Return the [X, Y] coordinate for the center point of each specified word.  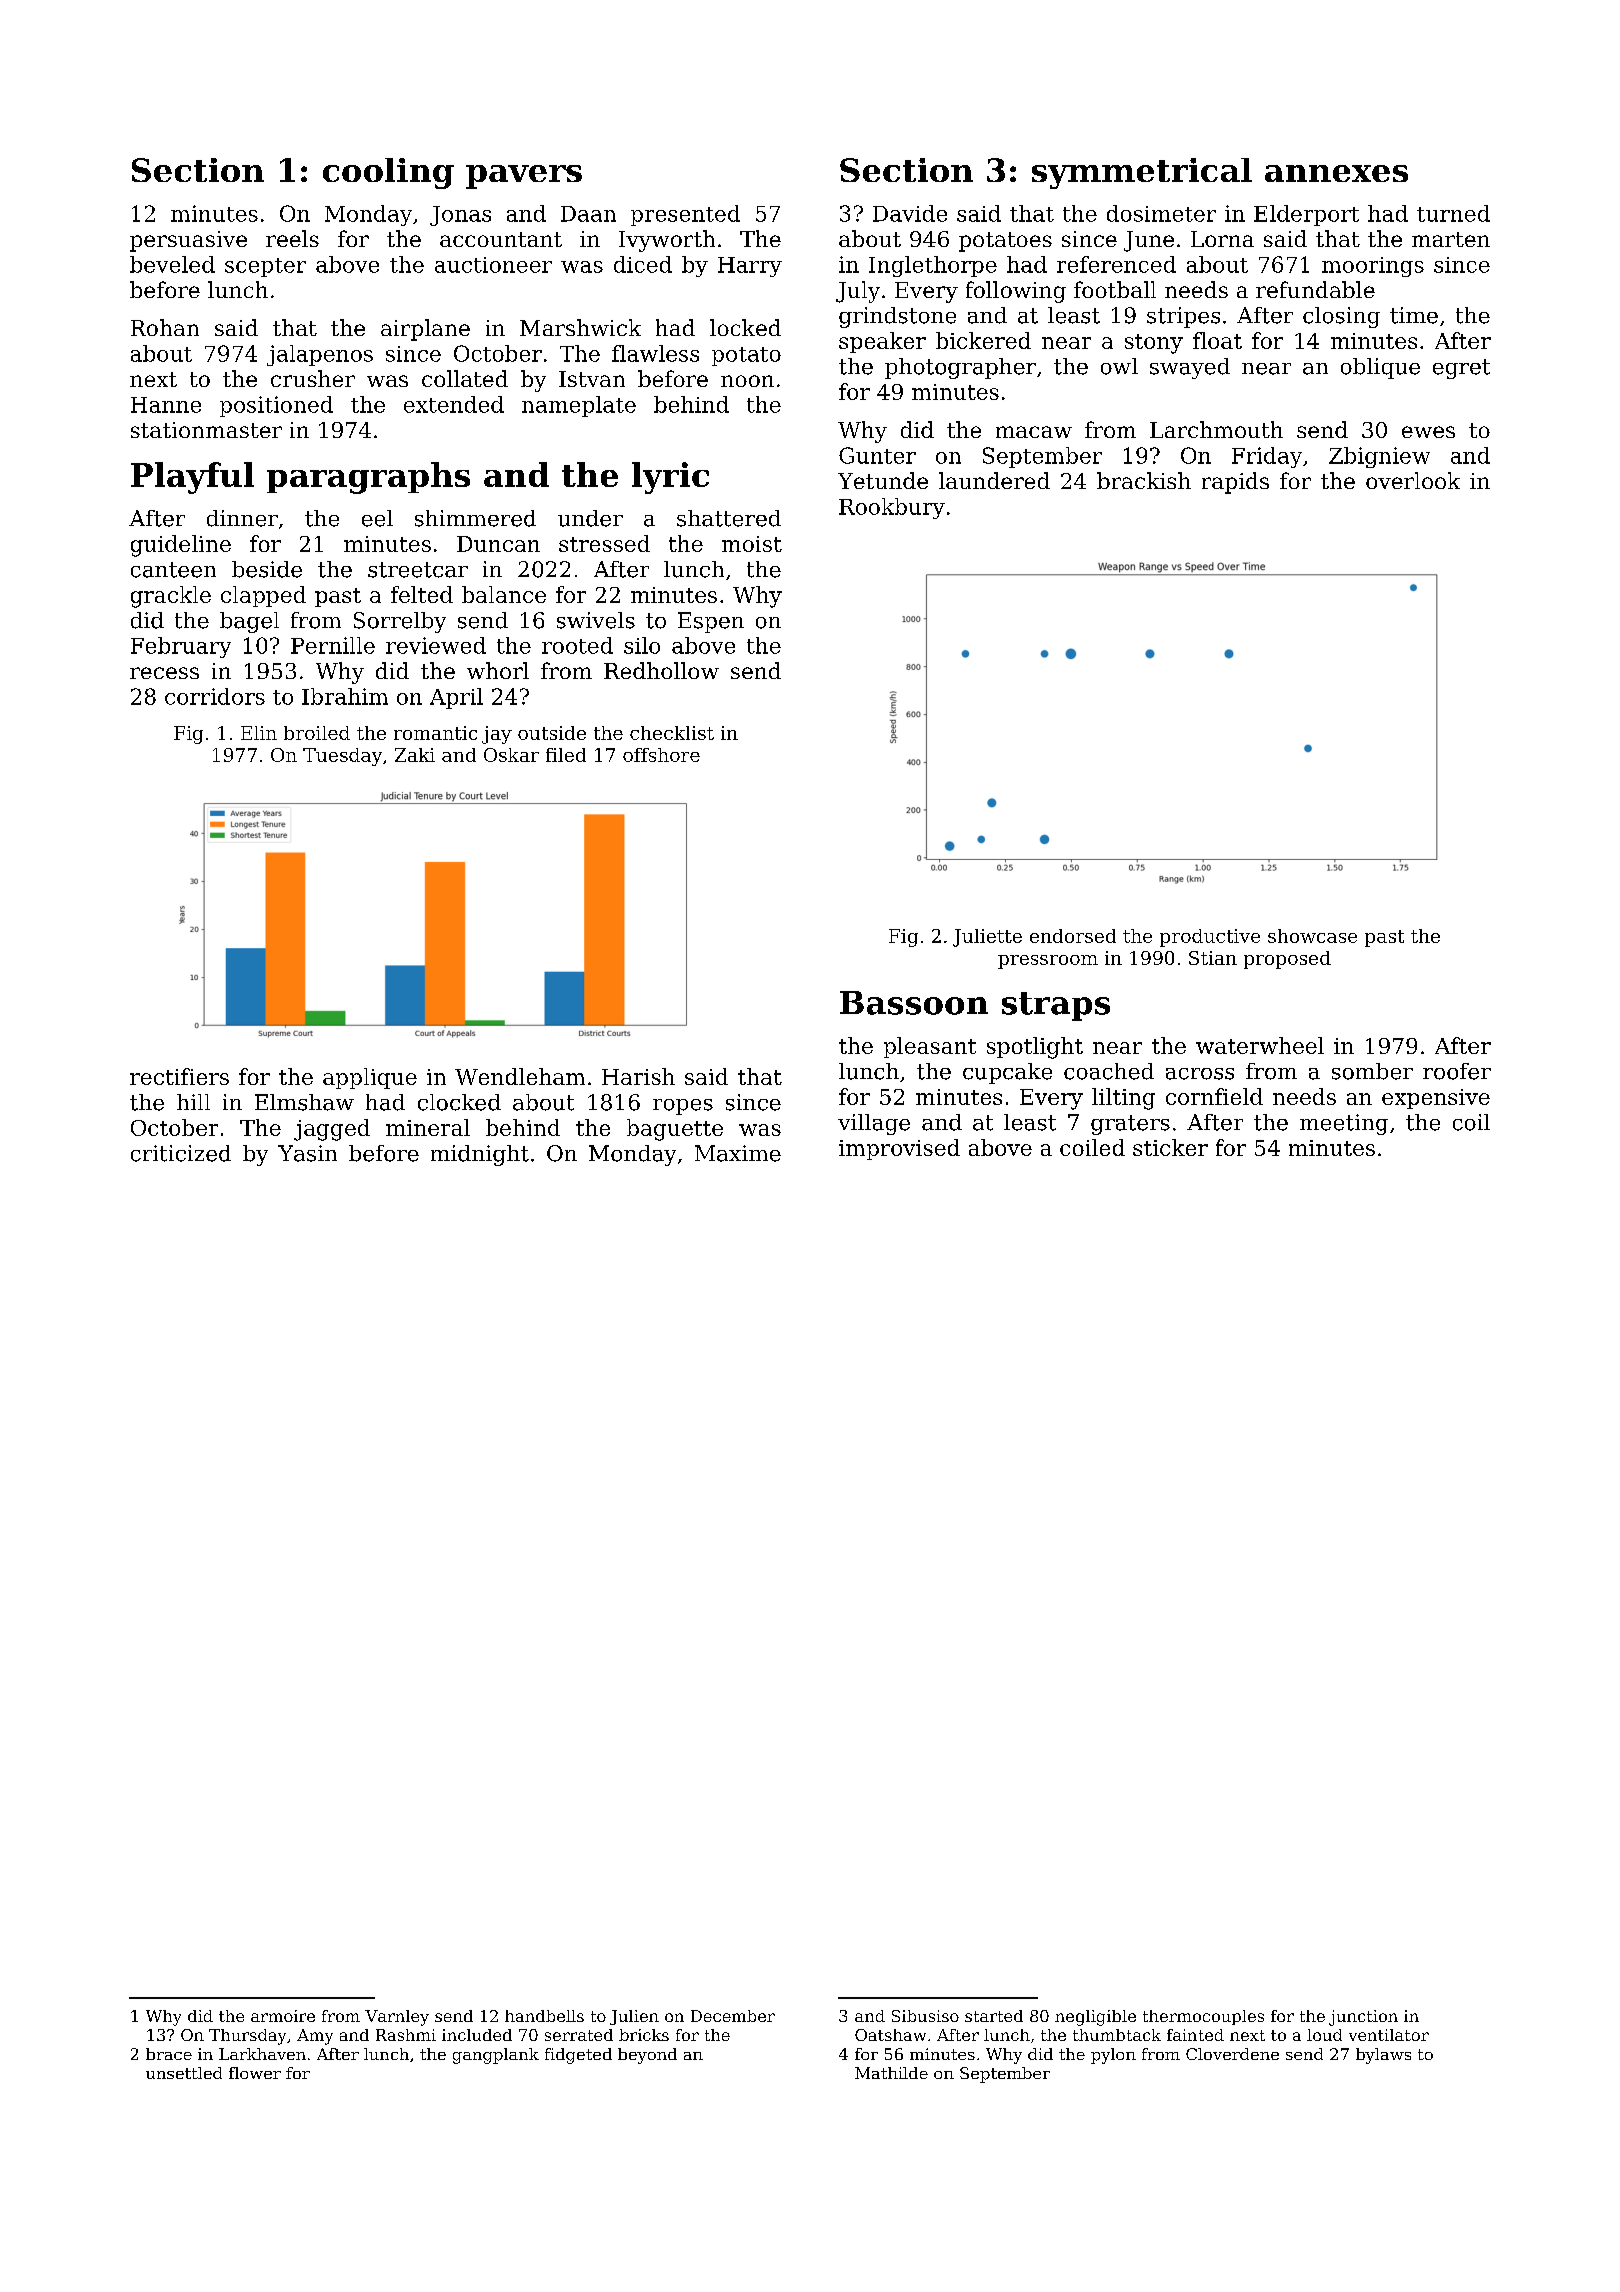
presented [685, 215]
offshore [661, 755]
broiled [317, 733]
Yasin [307, 1153]
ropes [683, 1107]
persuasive [188, 241]
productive [1210, 938]
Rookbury [892, 508]
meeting [1344, 1124]
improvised [899, 1149]
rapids [1235, 483]
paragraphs [368, 478]
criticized [181, 1153]
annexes [1336, 173]
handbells [544, 2016]
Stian [1213, 958]
